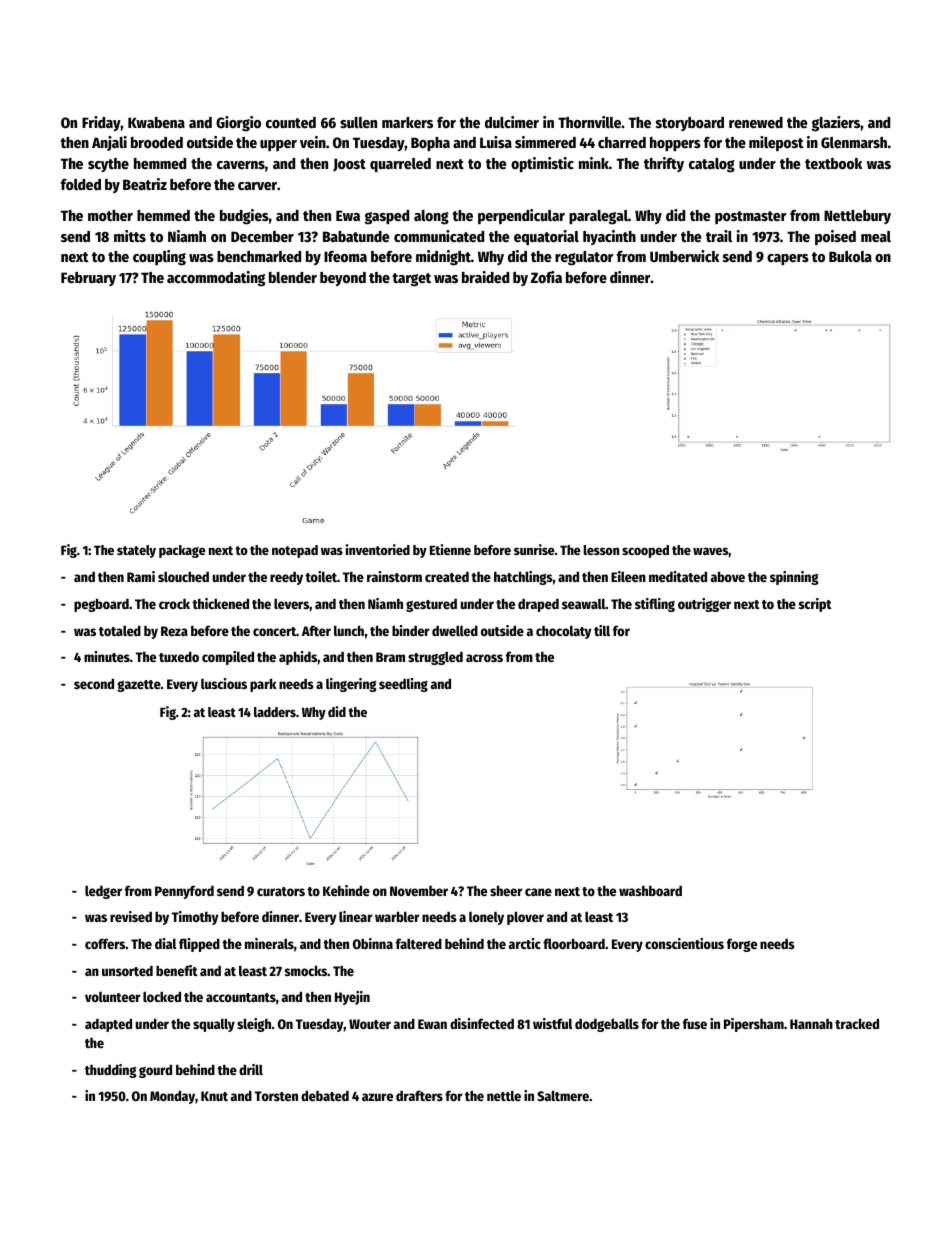  I want to click on Thornville, so click(589, 122).
